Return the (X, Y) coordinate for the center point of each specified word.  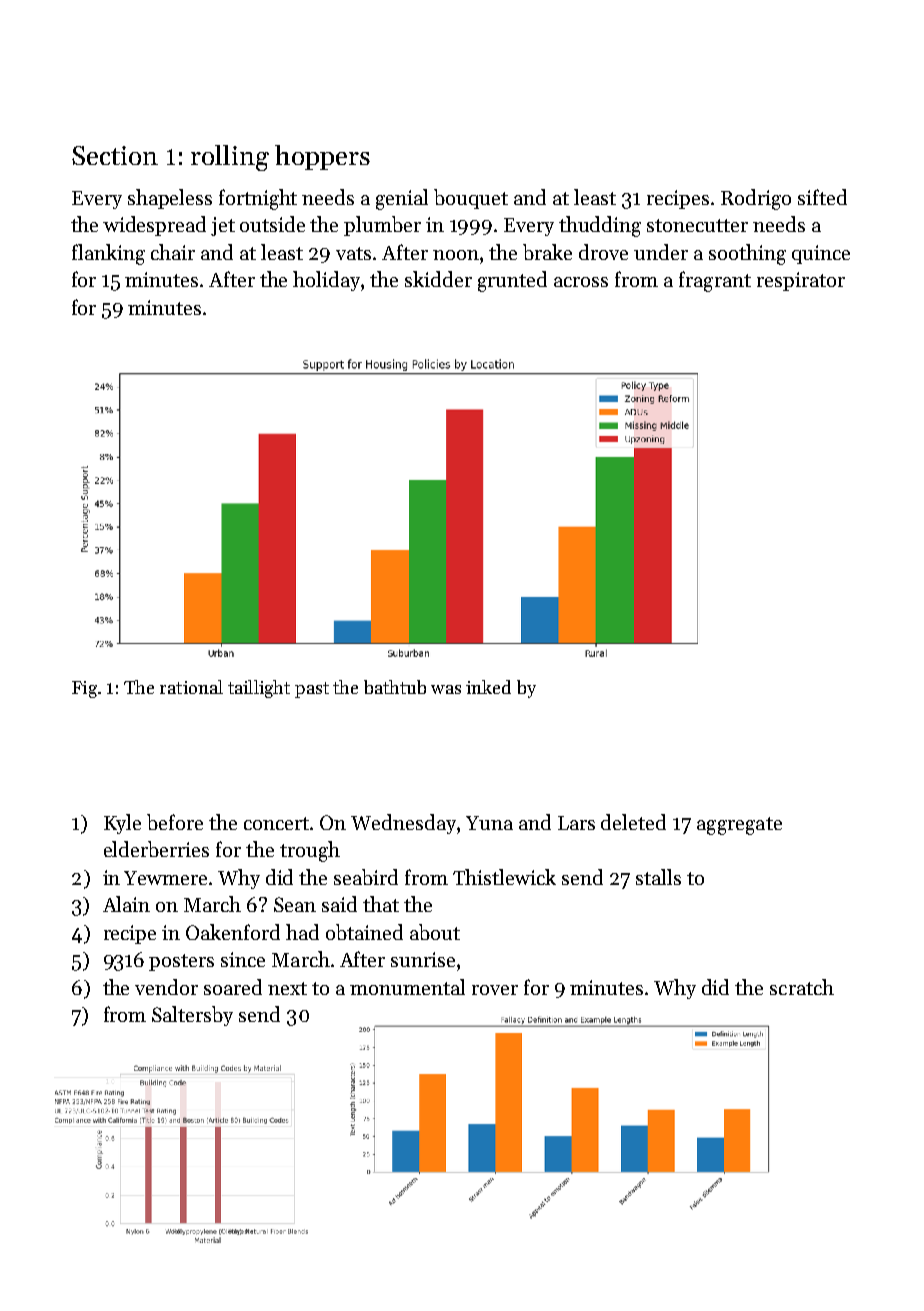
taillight (259, 689)
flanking (108, 254)
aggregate (739, 826)
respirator (801, 281)
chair (173, 252)
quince (821, 254)
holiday (326, 281)
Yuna (489, 823)
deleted (633, 822)
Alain (126, 904)
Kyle (122, 824)
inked (488, 687)
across (581, 282)
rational (191, 687)
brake (547, 252)
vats (353, 253)
